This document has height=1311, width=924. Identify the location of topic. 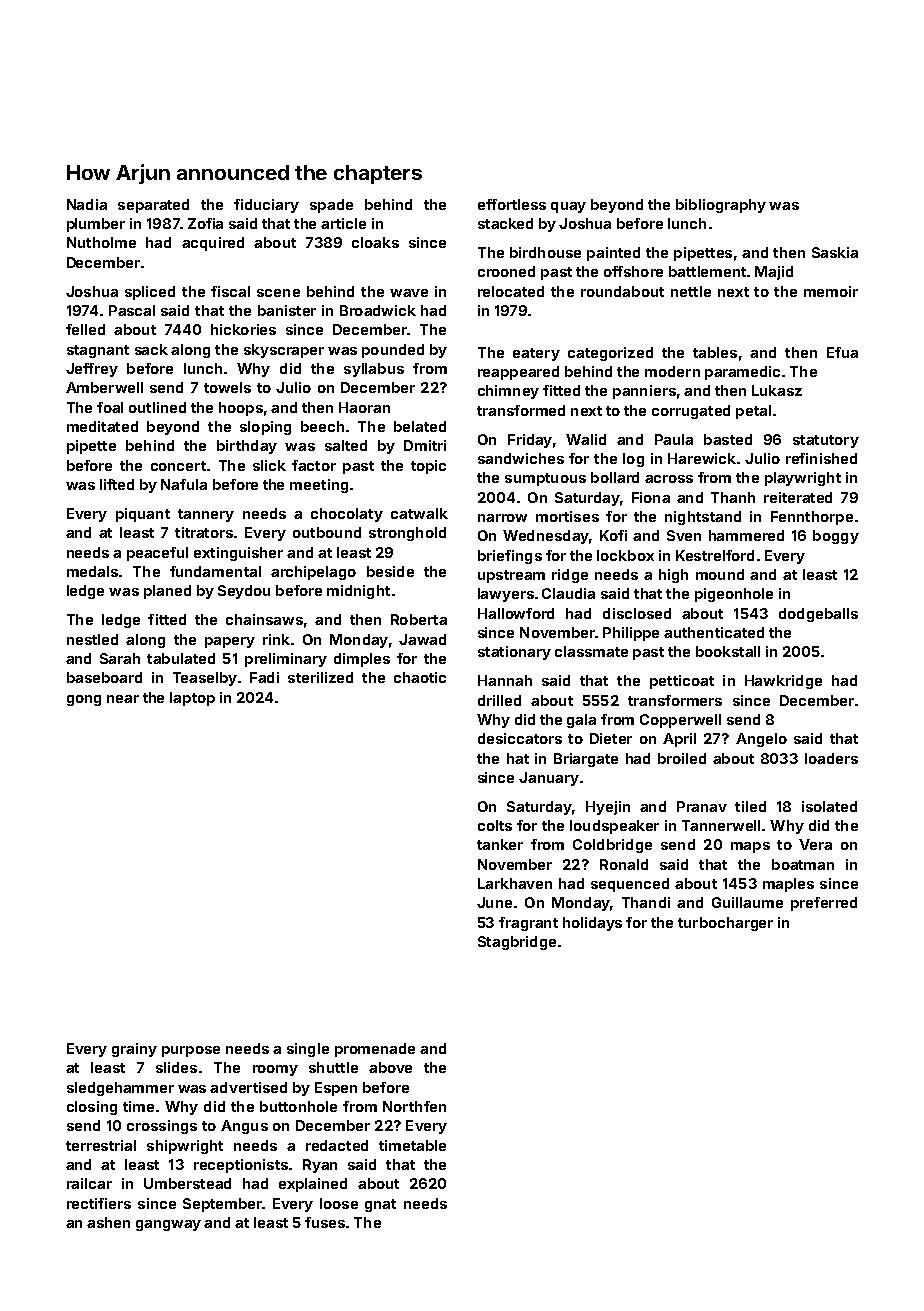
(428, 467).
